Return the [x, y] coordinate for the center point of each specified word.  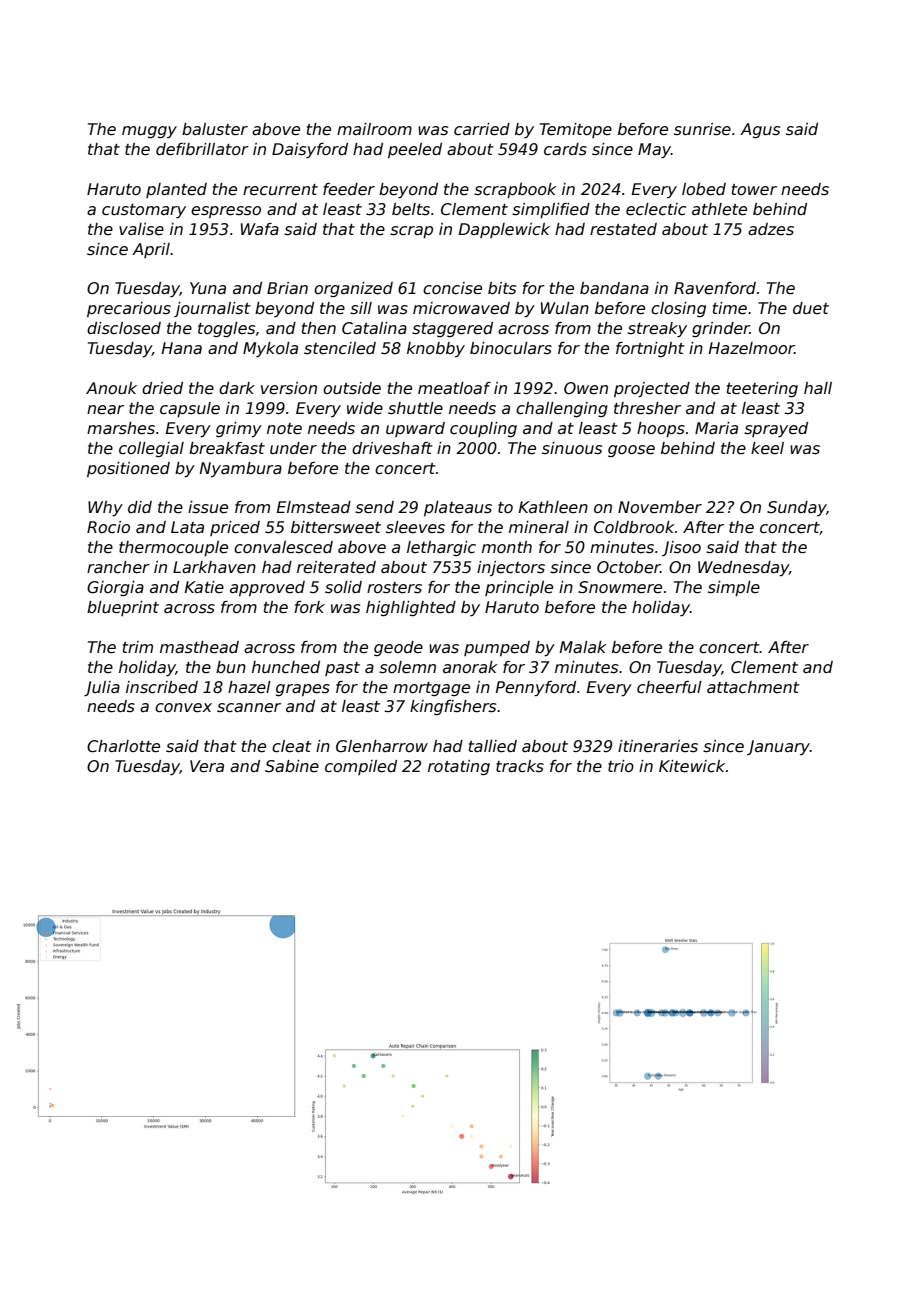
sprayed [776, 429]
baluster [215, 129]
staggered [452, 329]
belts [411, 209]
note [284, 428]
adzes [771, 229]
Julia [102, 688]
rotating [459, 767]
